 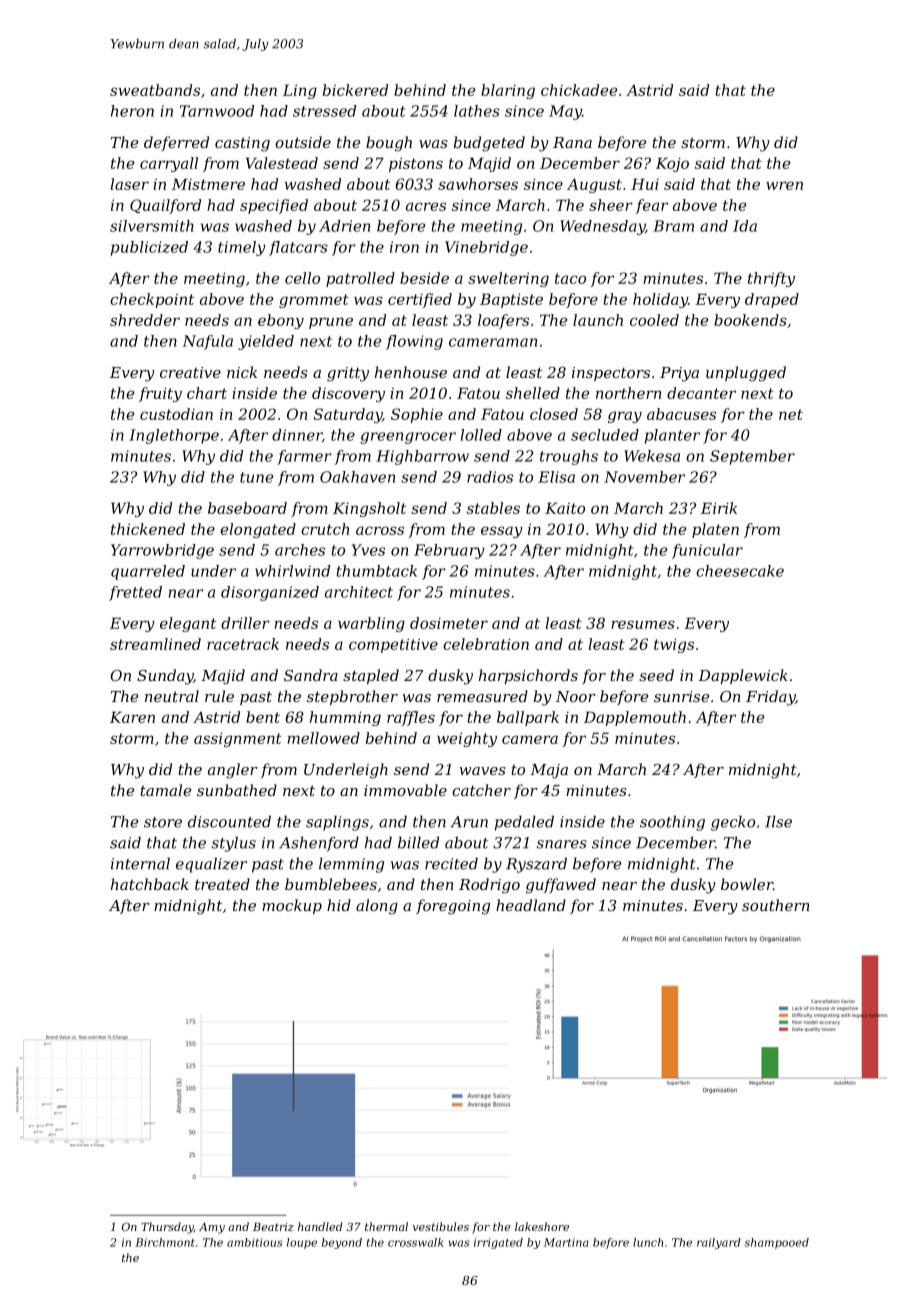 What do you see at coordinates (746, 374) in the page?
I see `unplugged` at bounding box center [746, 374].
